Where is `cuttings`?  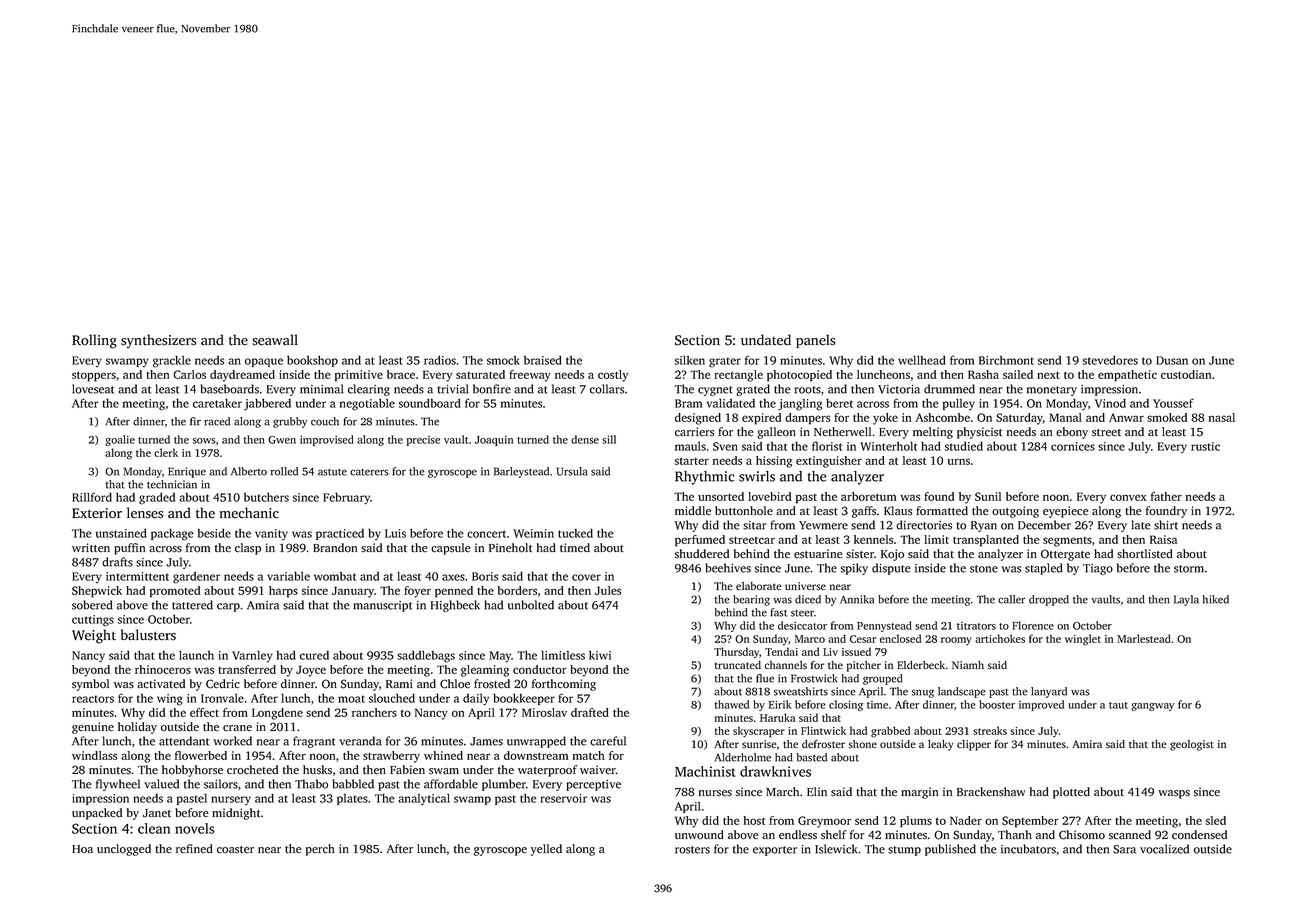 cuttings is located at coordinates (93, 621).
